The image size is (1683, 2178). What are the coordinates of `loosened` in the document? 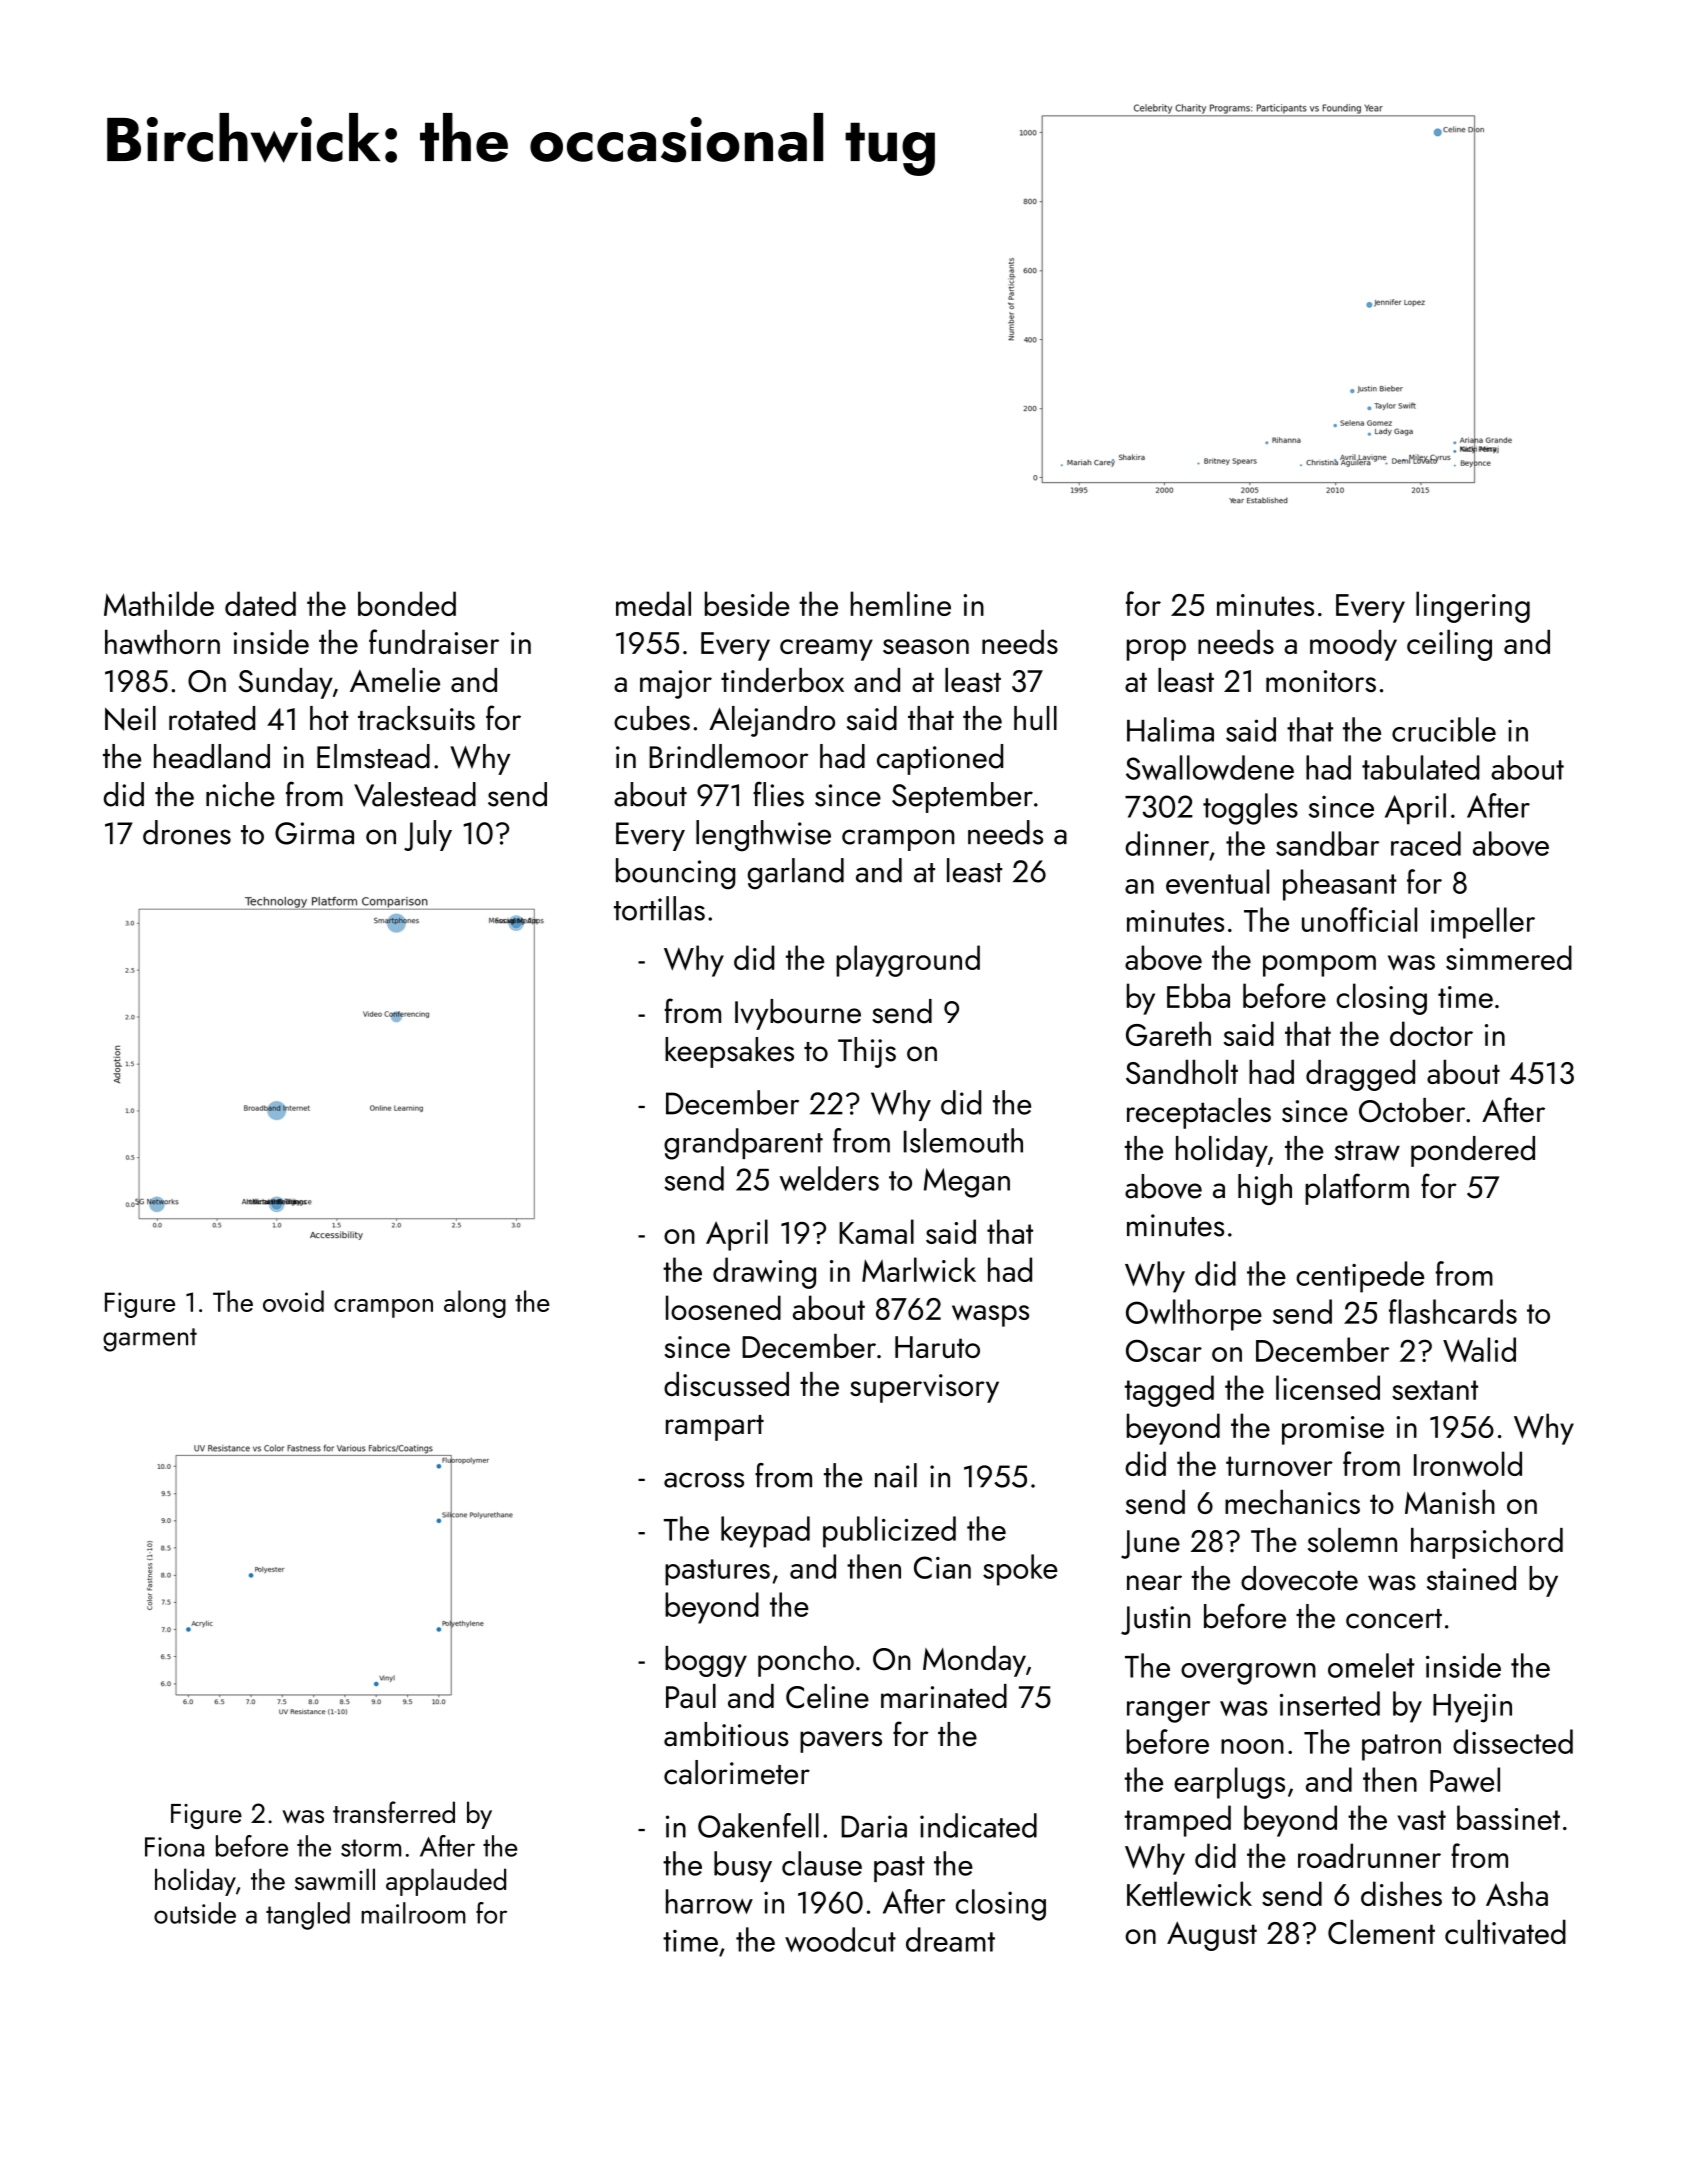 It's located at (723, 1307).
